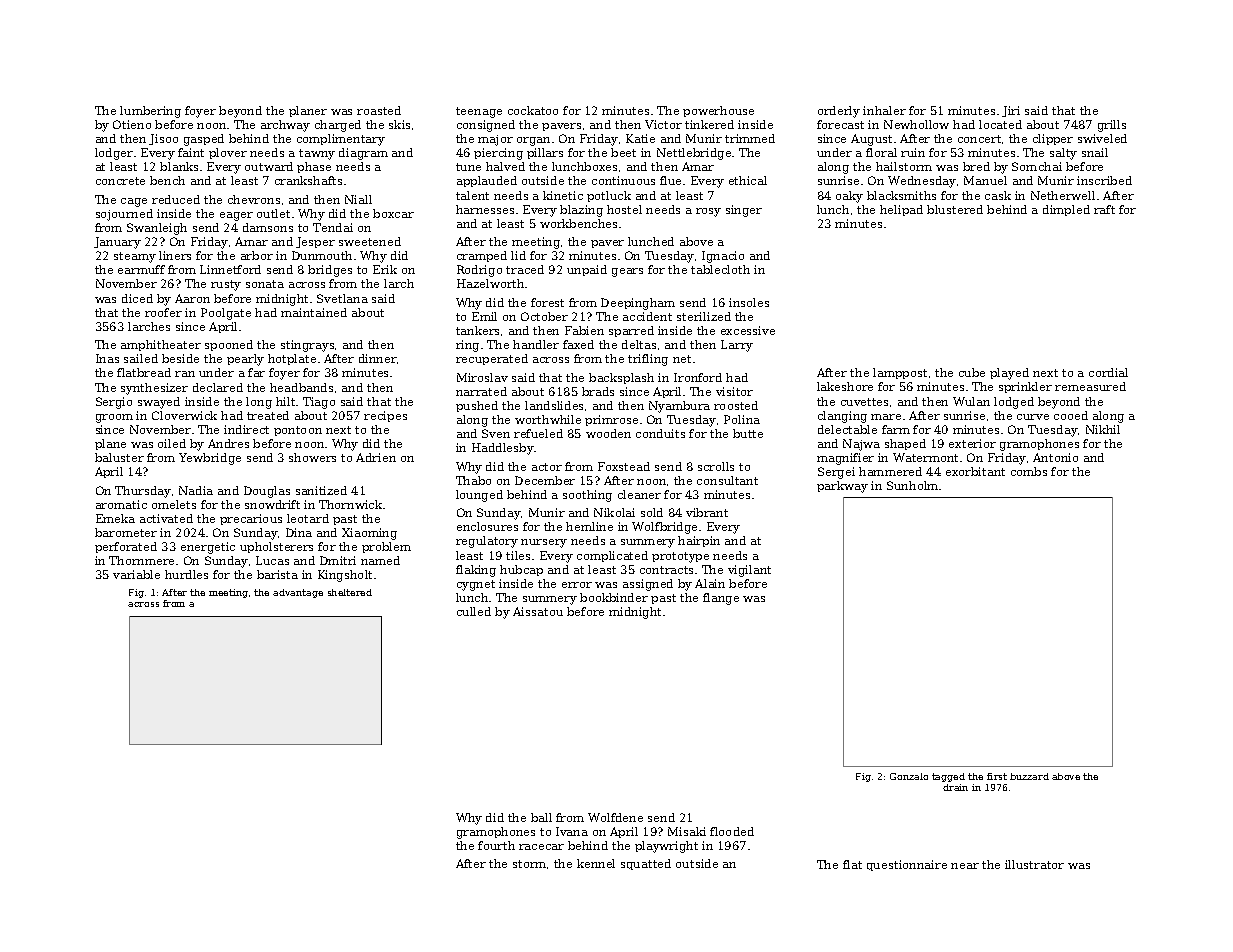 The image size is (1233, 952). Describe the element at coordinates (379, 110) in the image. I see `roasted` at that location.
